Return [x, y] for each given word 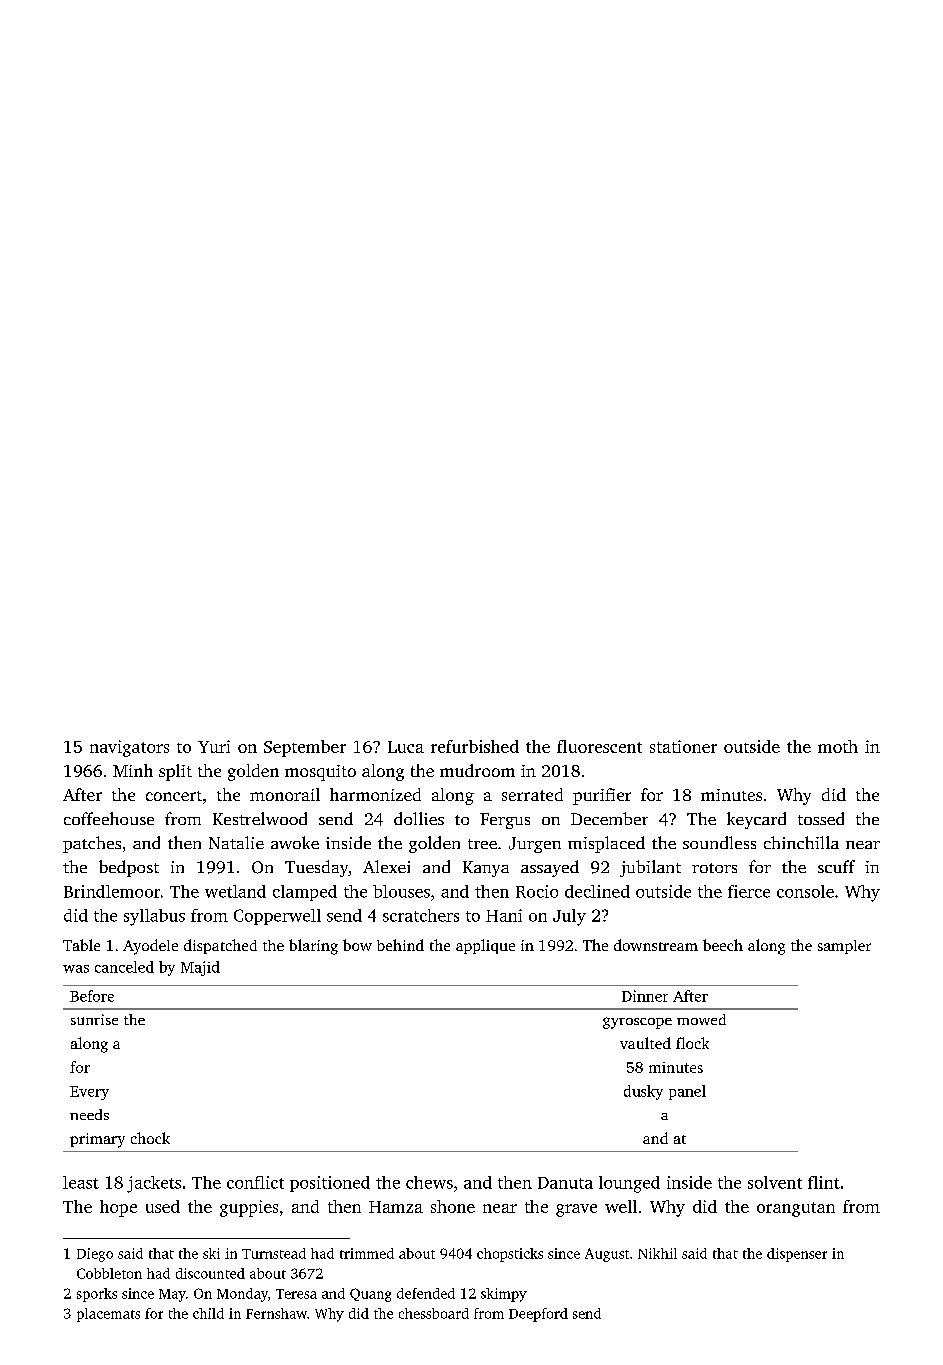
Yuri [214, 746]
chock [150, 1138]
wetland [235, 891]
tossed [821, 818]
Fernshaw [276, 1313]
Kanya [486, 869]
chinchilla [801, 842]
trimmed [367, 1253]
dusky [643, 1092]
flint [824, 1182]
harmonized [375, 794]
